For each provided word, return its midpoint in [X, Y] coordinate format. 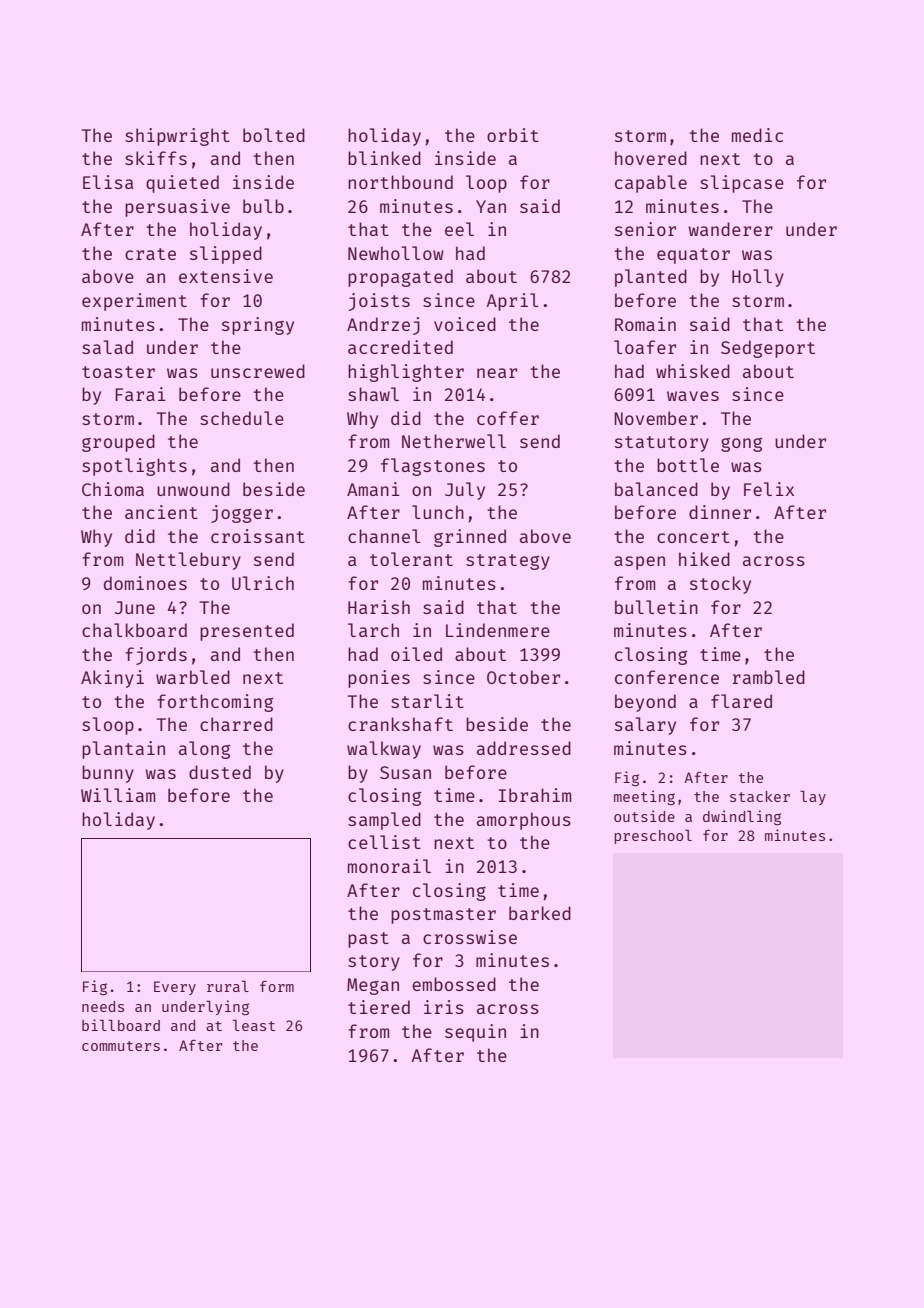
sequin [475, 1033]
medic [757, 135]
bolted [274, 135]
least [254, 1025]
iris [444, 1007]
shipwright [177, 137]
